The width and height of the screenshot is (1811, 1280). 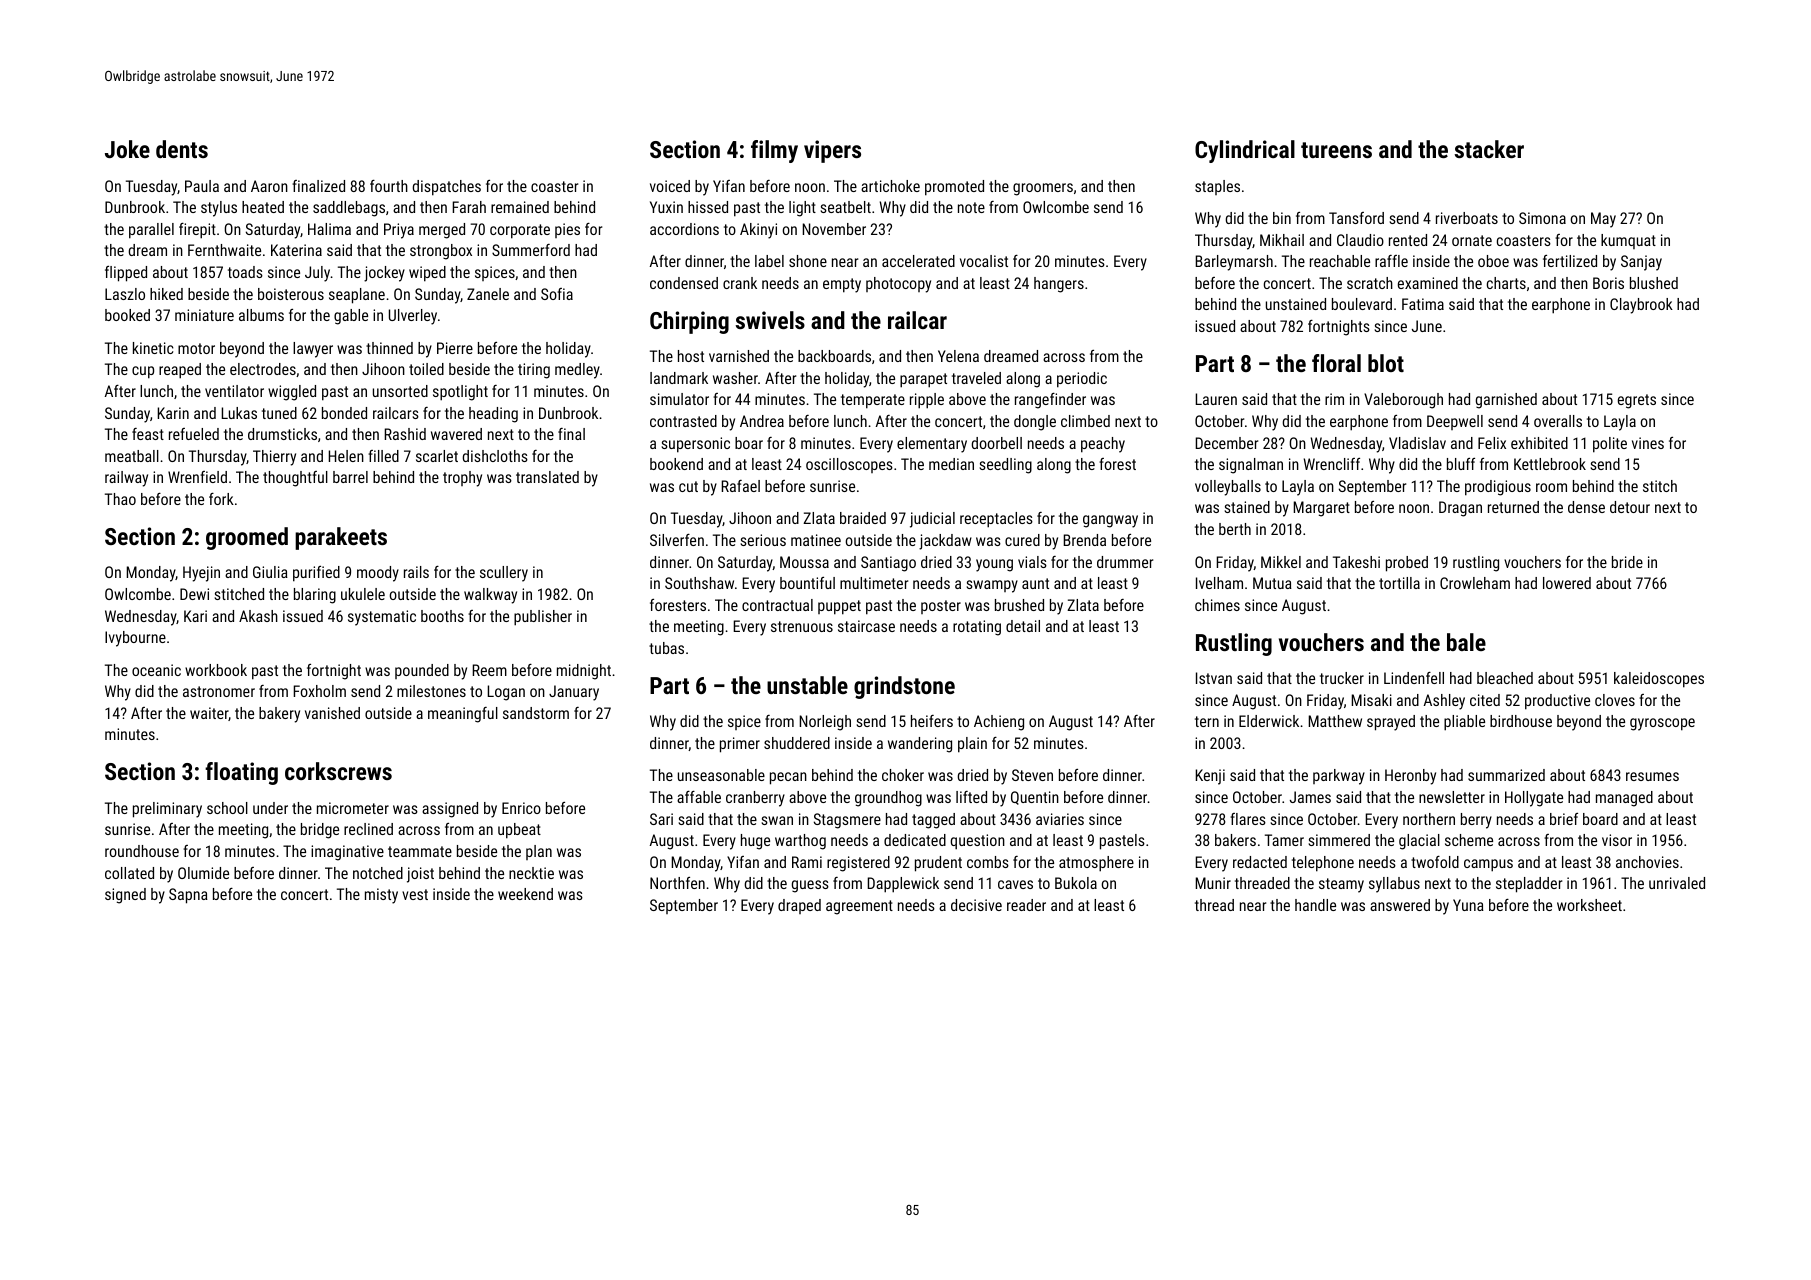 What do you see at coordinates (1662, 724) in the screenshot?
I see `gyroscope` at bounding box center [1662, 724].
